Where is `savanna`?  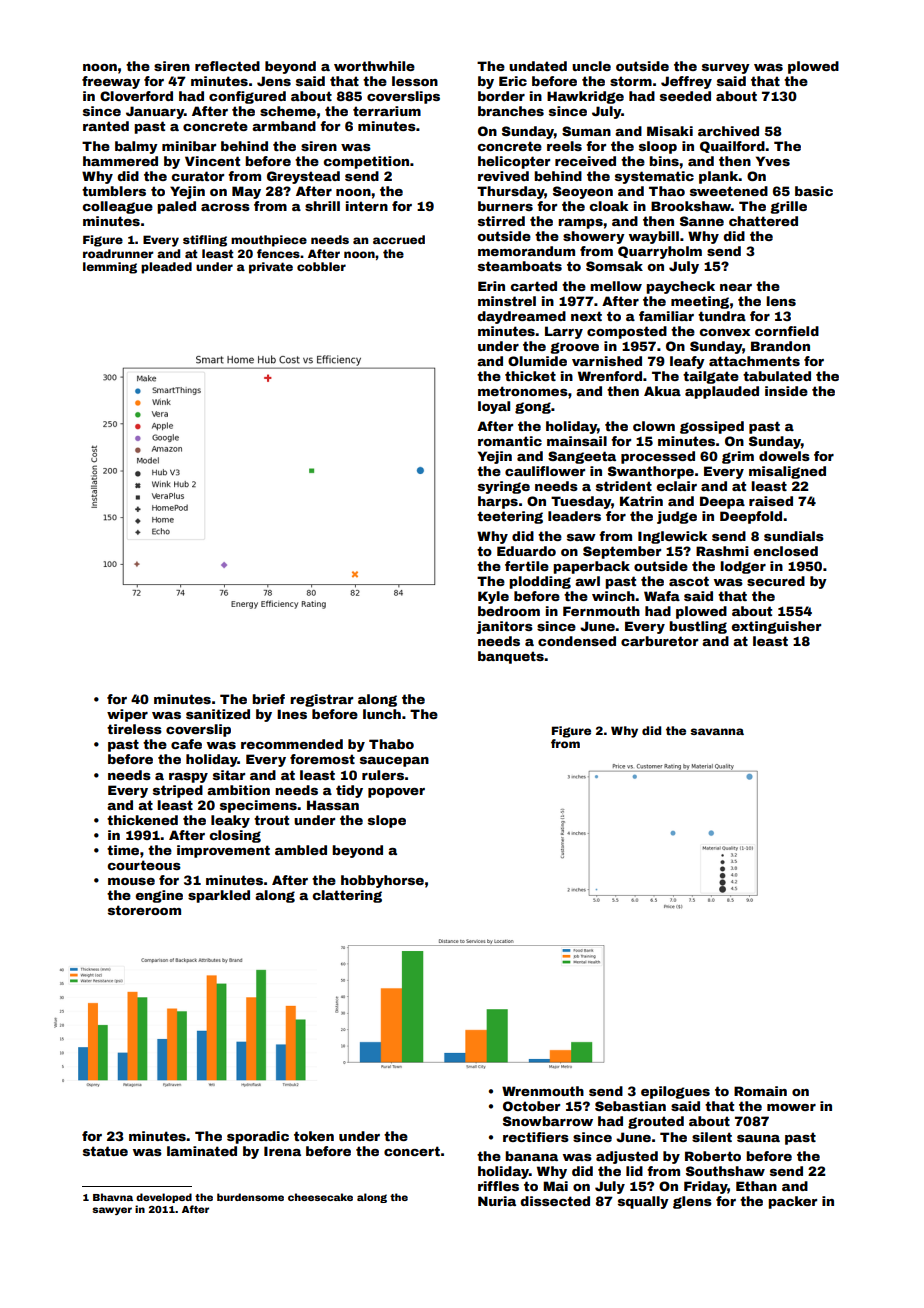
savanna is located at coordinates (717, 731).
